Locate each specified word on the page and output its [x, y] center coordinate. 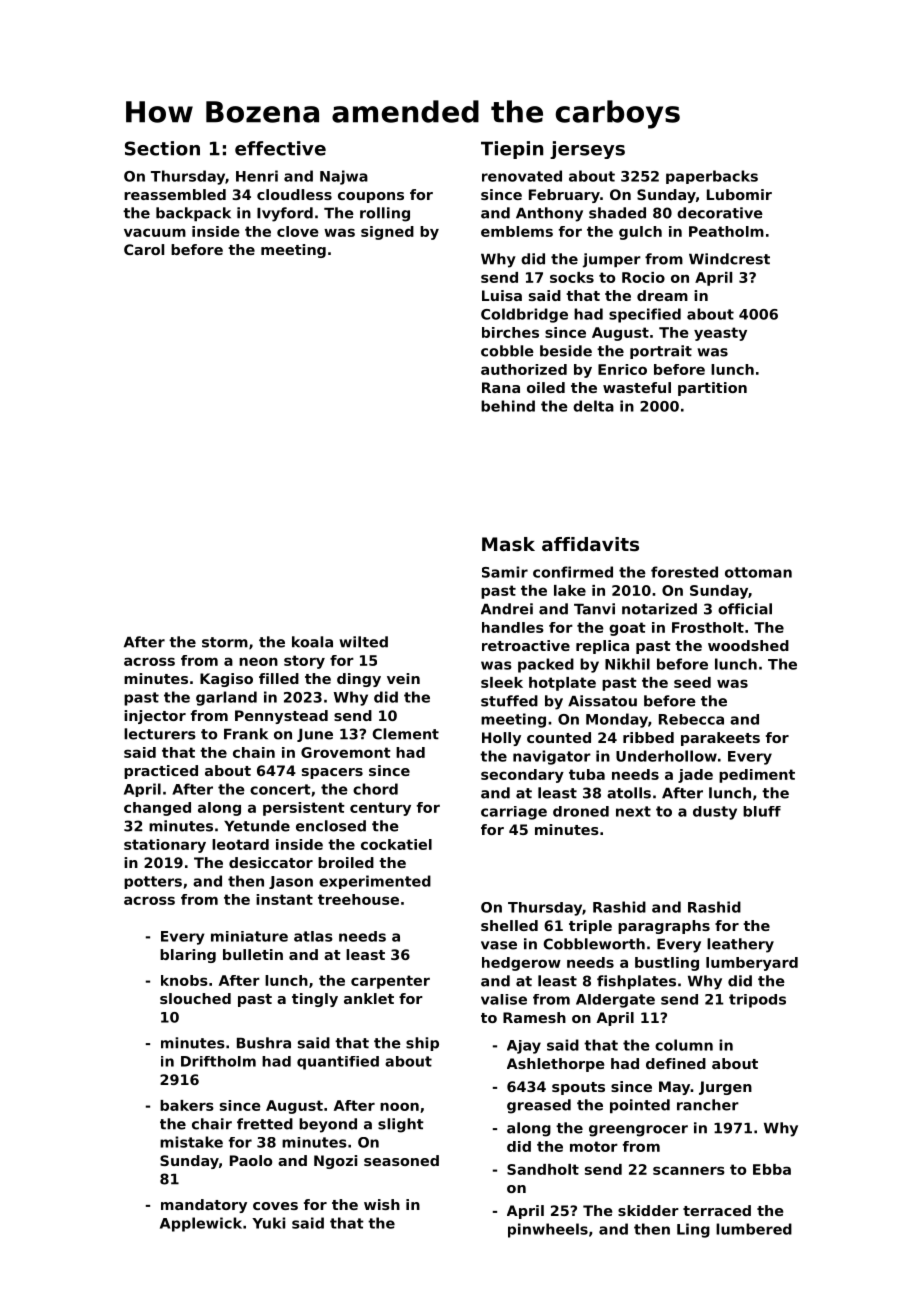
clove [298, 231]
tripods [757, 1001]
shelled [509, 925]
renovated [522, 176]
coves [275, 1206]
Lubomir [739, 194]
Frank [246, 734]
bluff [762, 811]
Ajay [524, 1047]
